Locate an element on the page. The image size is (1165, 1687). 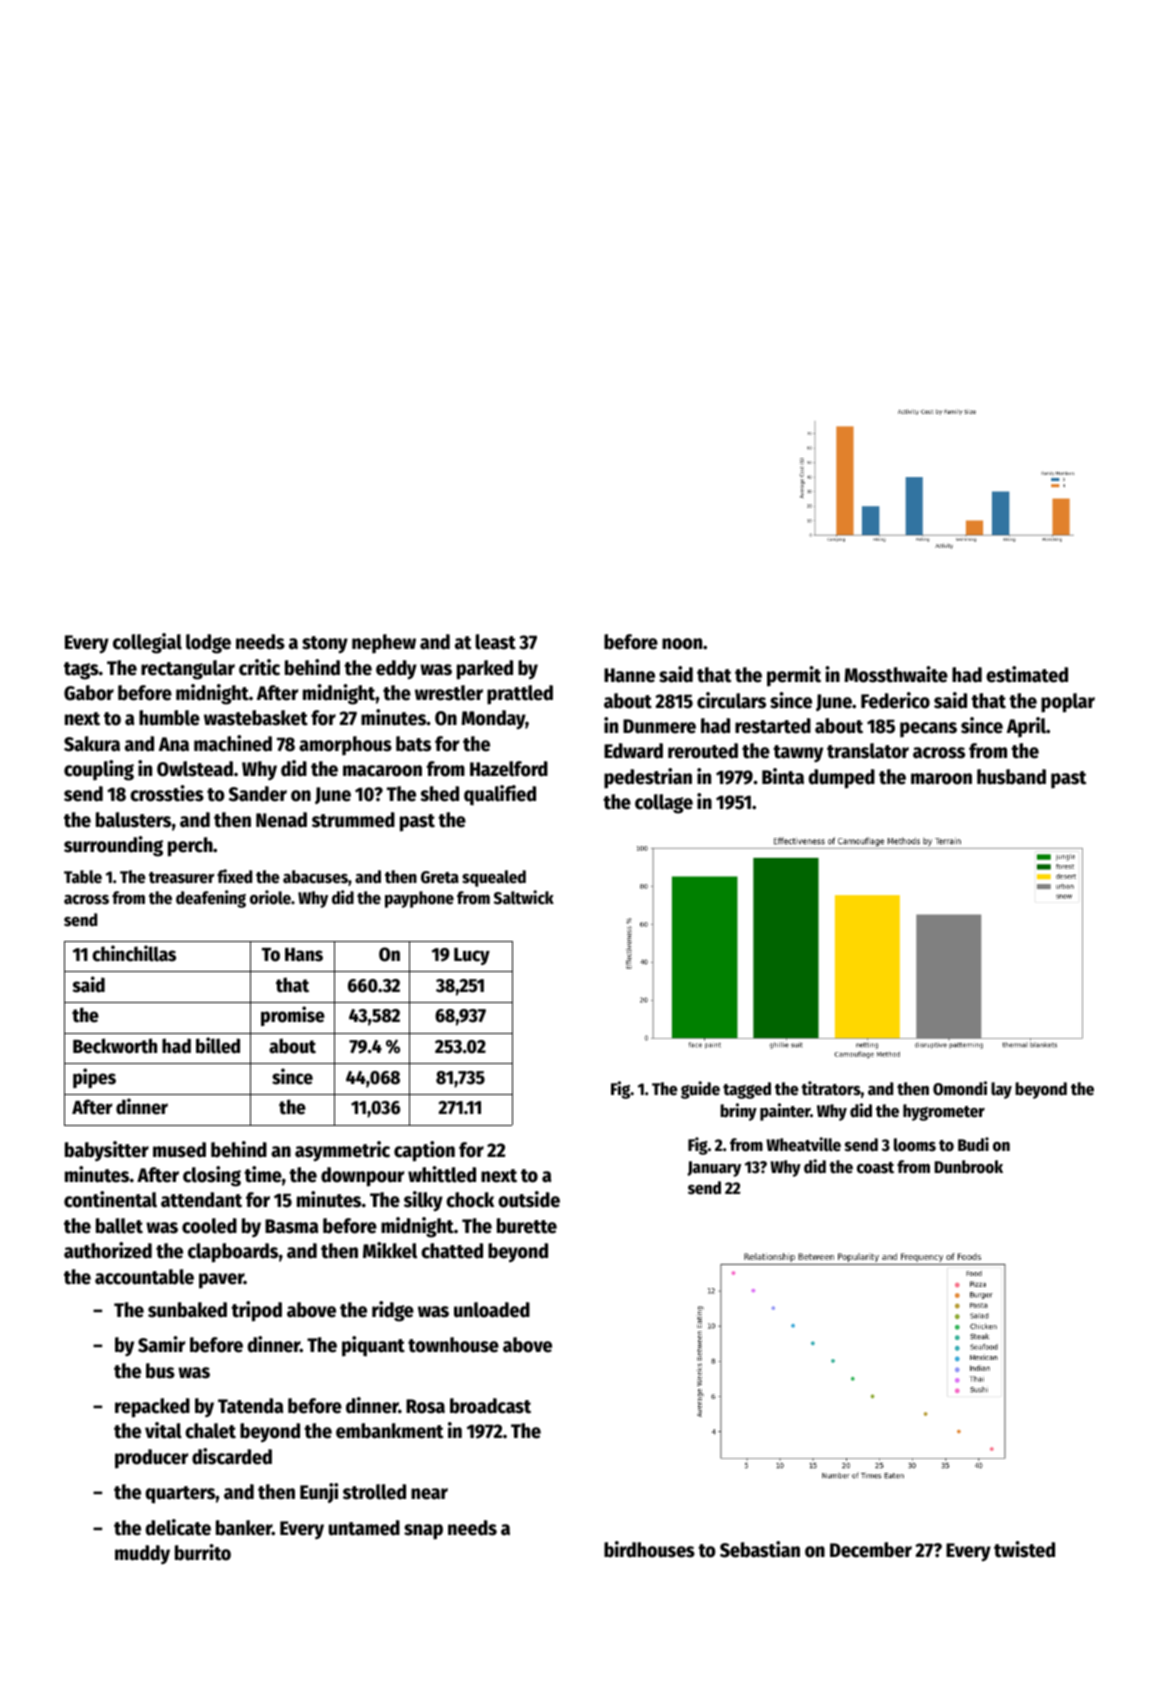
stony is located at coordinates (325, 645).
